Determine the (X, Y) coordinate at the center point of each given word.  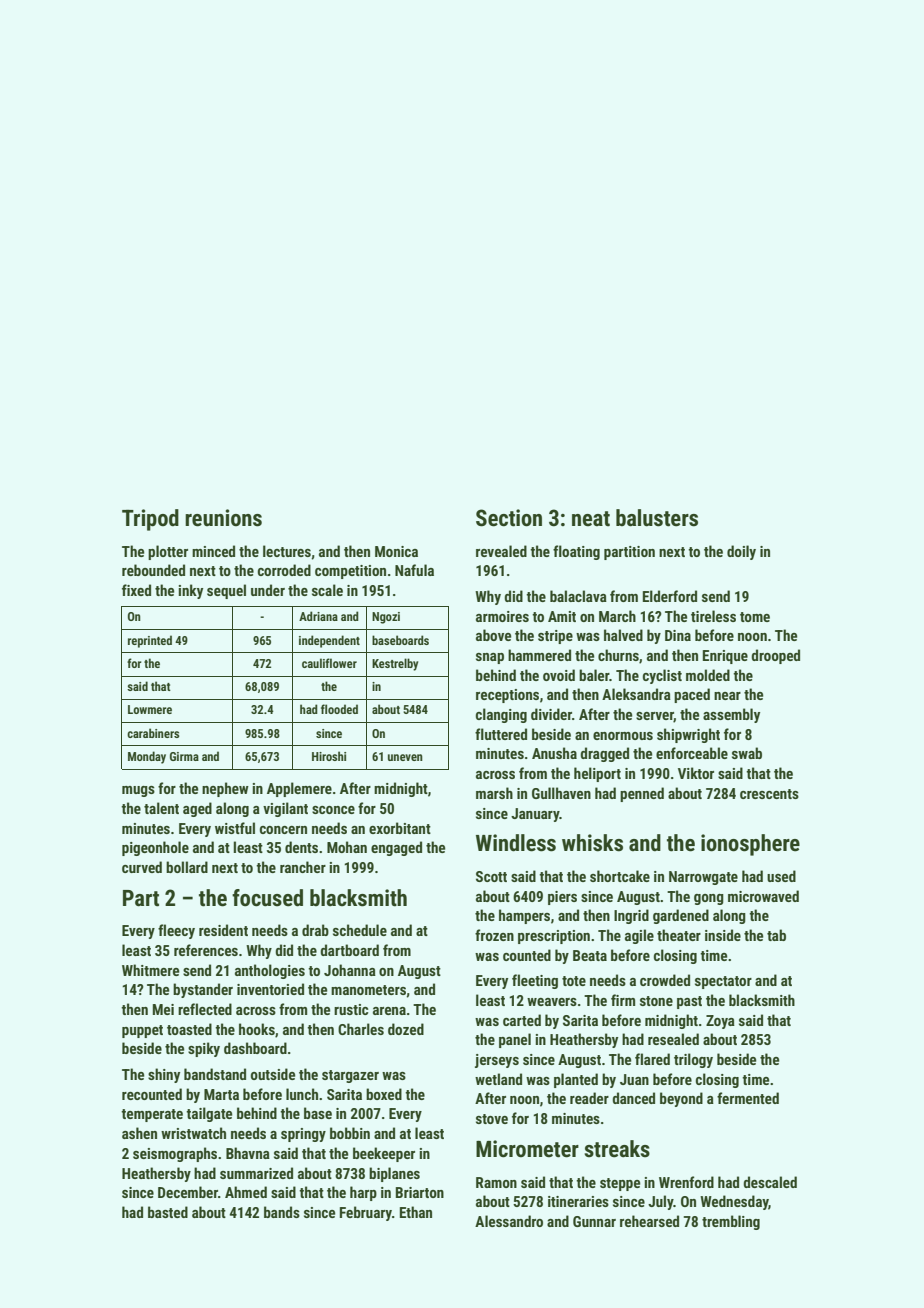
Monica (396, 551)
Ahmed (246, 1192)
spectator (723, 982)
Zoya (720, 1022)
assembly (731, 715)
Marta (221, 1094)
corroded (284, 570)
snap (490, 658)
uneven (405, 757)
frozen (494, 935)
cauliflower (329, 663)
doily (741, 552)
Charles (361, 1029)
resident (223, 930)
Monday (147, 757)
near (727, 696)
